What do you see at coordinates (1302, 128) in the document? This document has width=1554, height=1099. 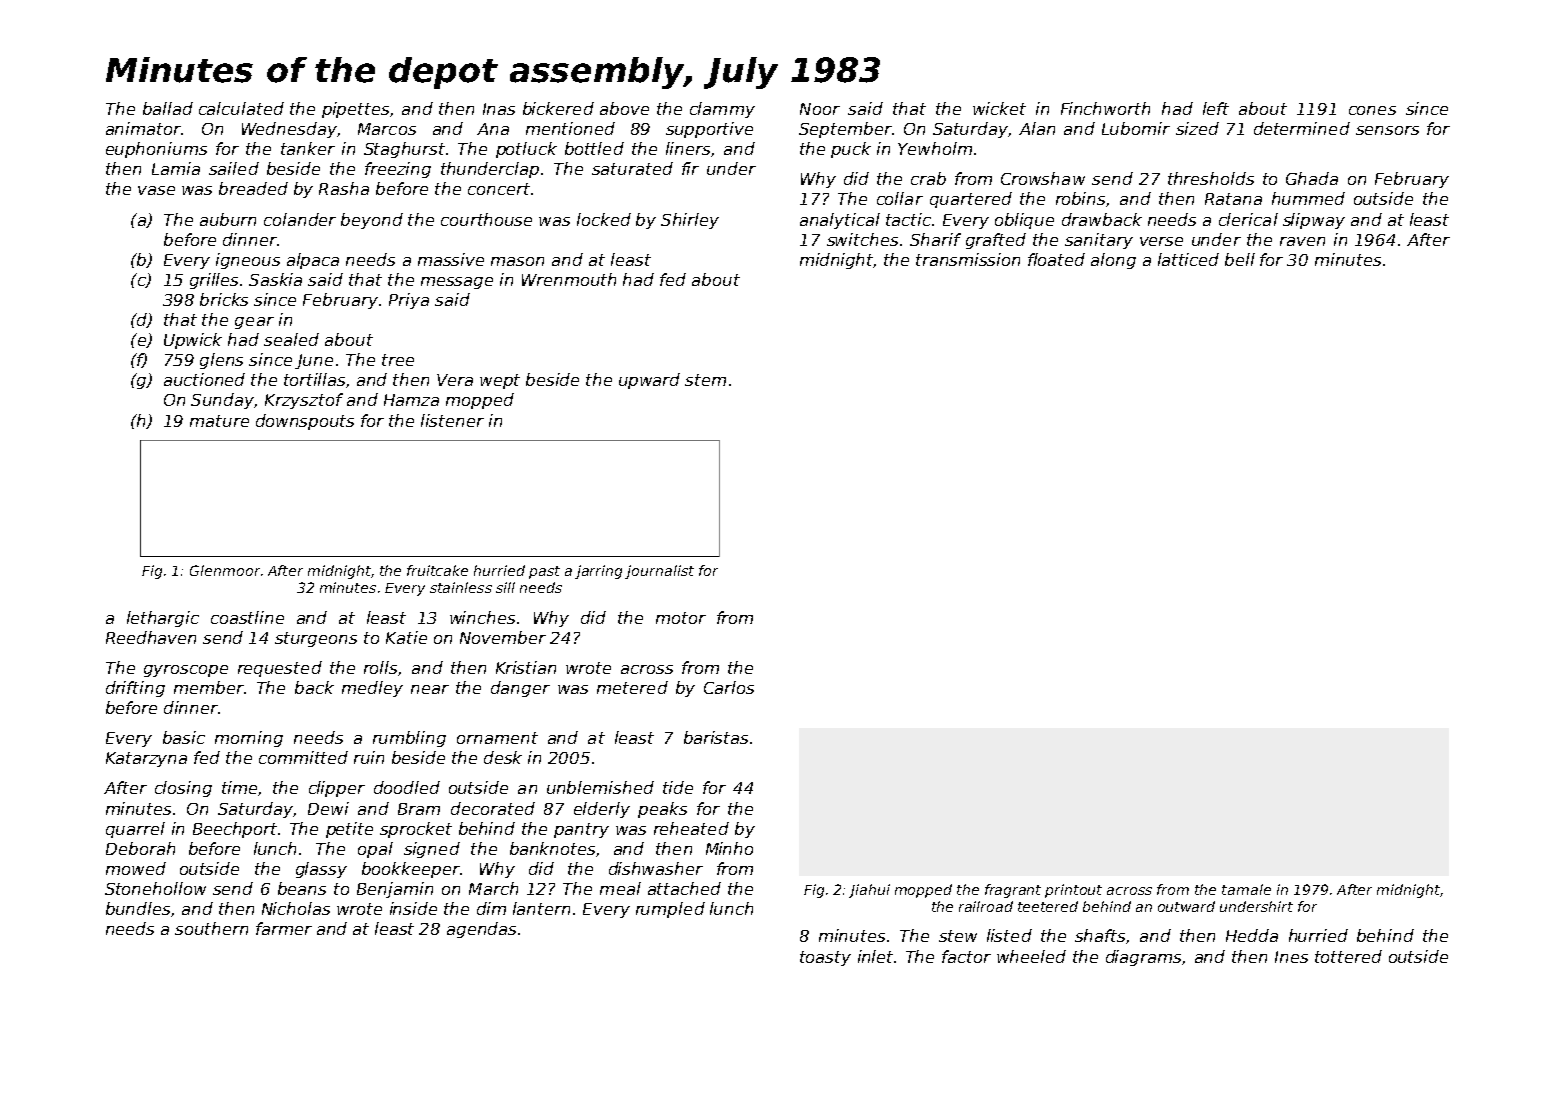 I see `determined` at bounding box center [1302, 128].
